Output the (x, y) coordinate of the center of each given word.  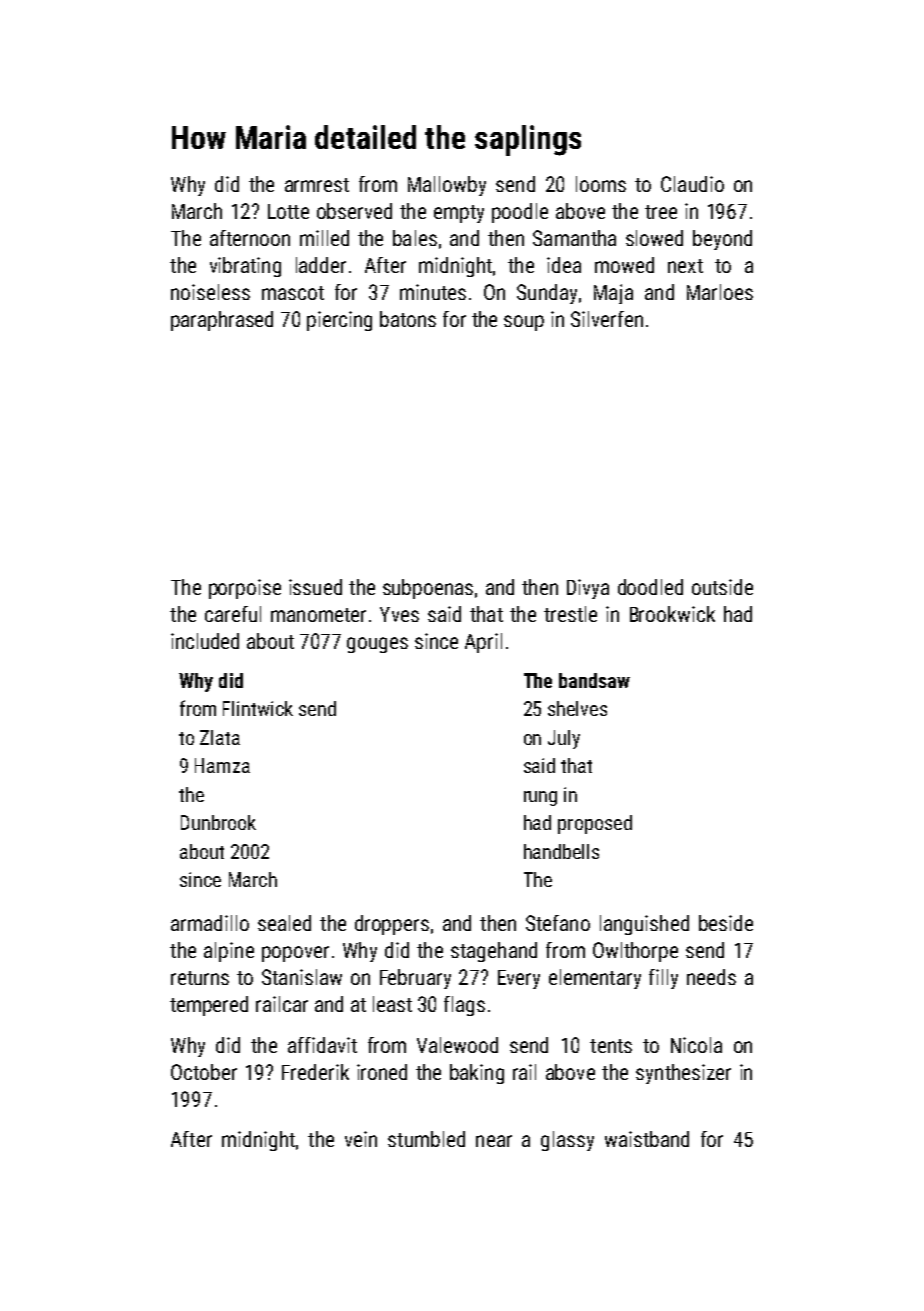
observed (354, 211)
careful (233, 614)
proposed (595, 824)
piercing (339, 321)
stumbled (426, 1139)
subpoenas (428, 589)
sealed (284, 923)
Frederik (315, 1072)
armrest (317, 185)
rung (540, 798)
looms (601, 184)
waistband (647, 1139)
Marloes (720, 292)
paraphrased (222, 321)
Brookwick (672, 614)
